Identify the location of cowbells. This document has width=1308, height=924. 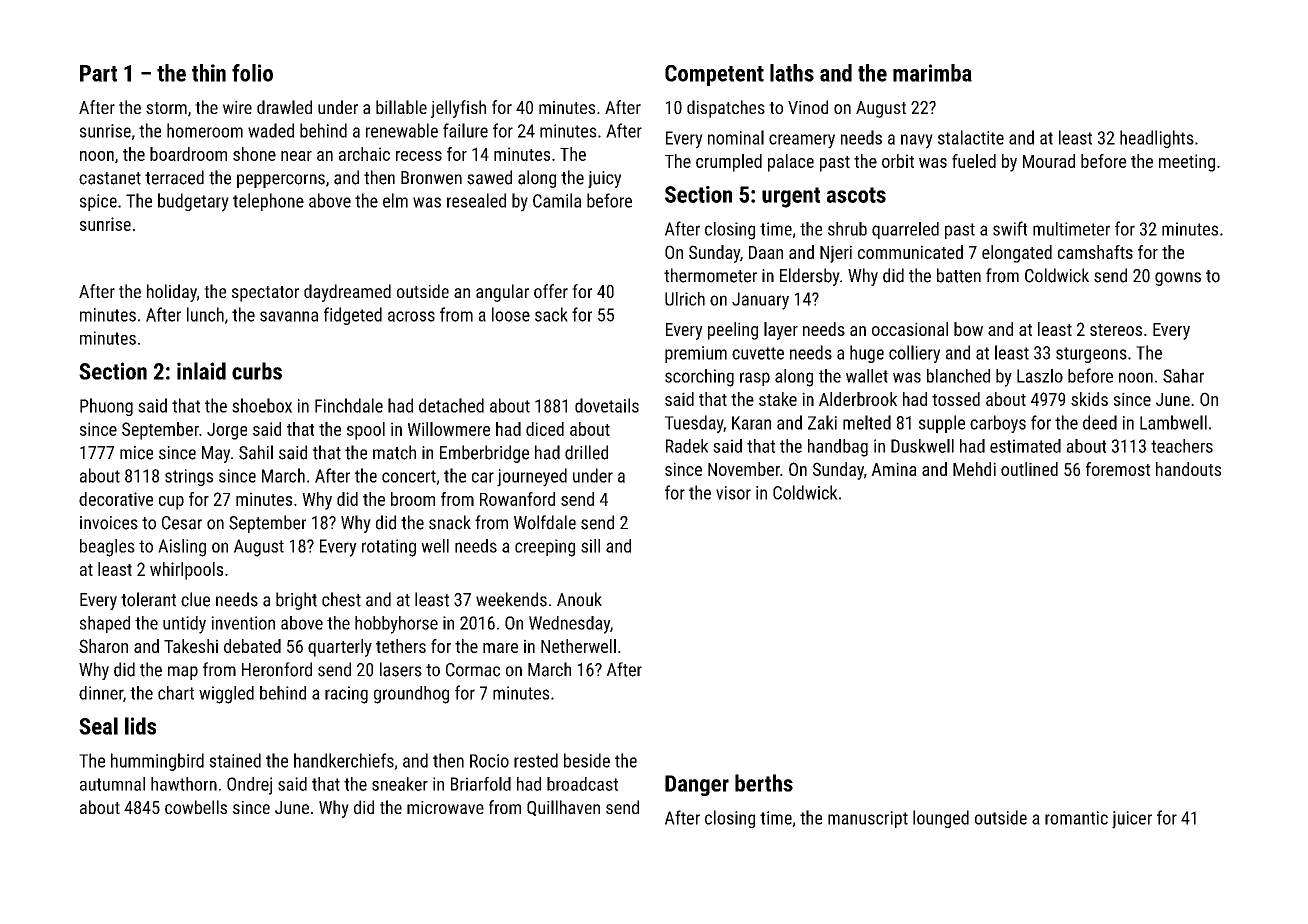
(196, 807).
